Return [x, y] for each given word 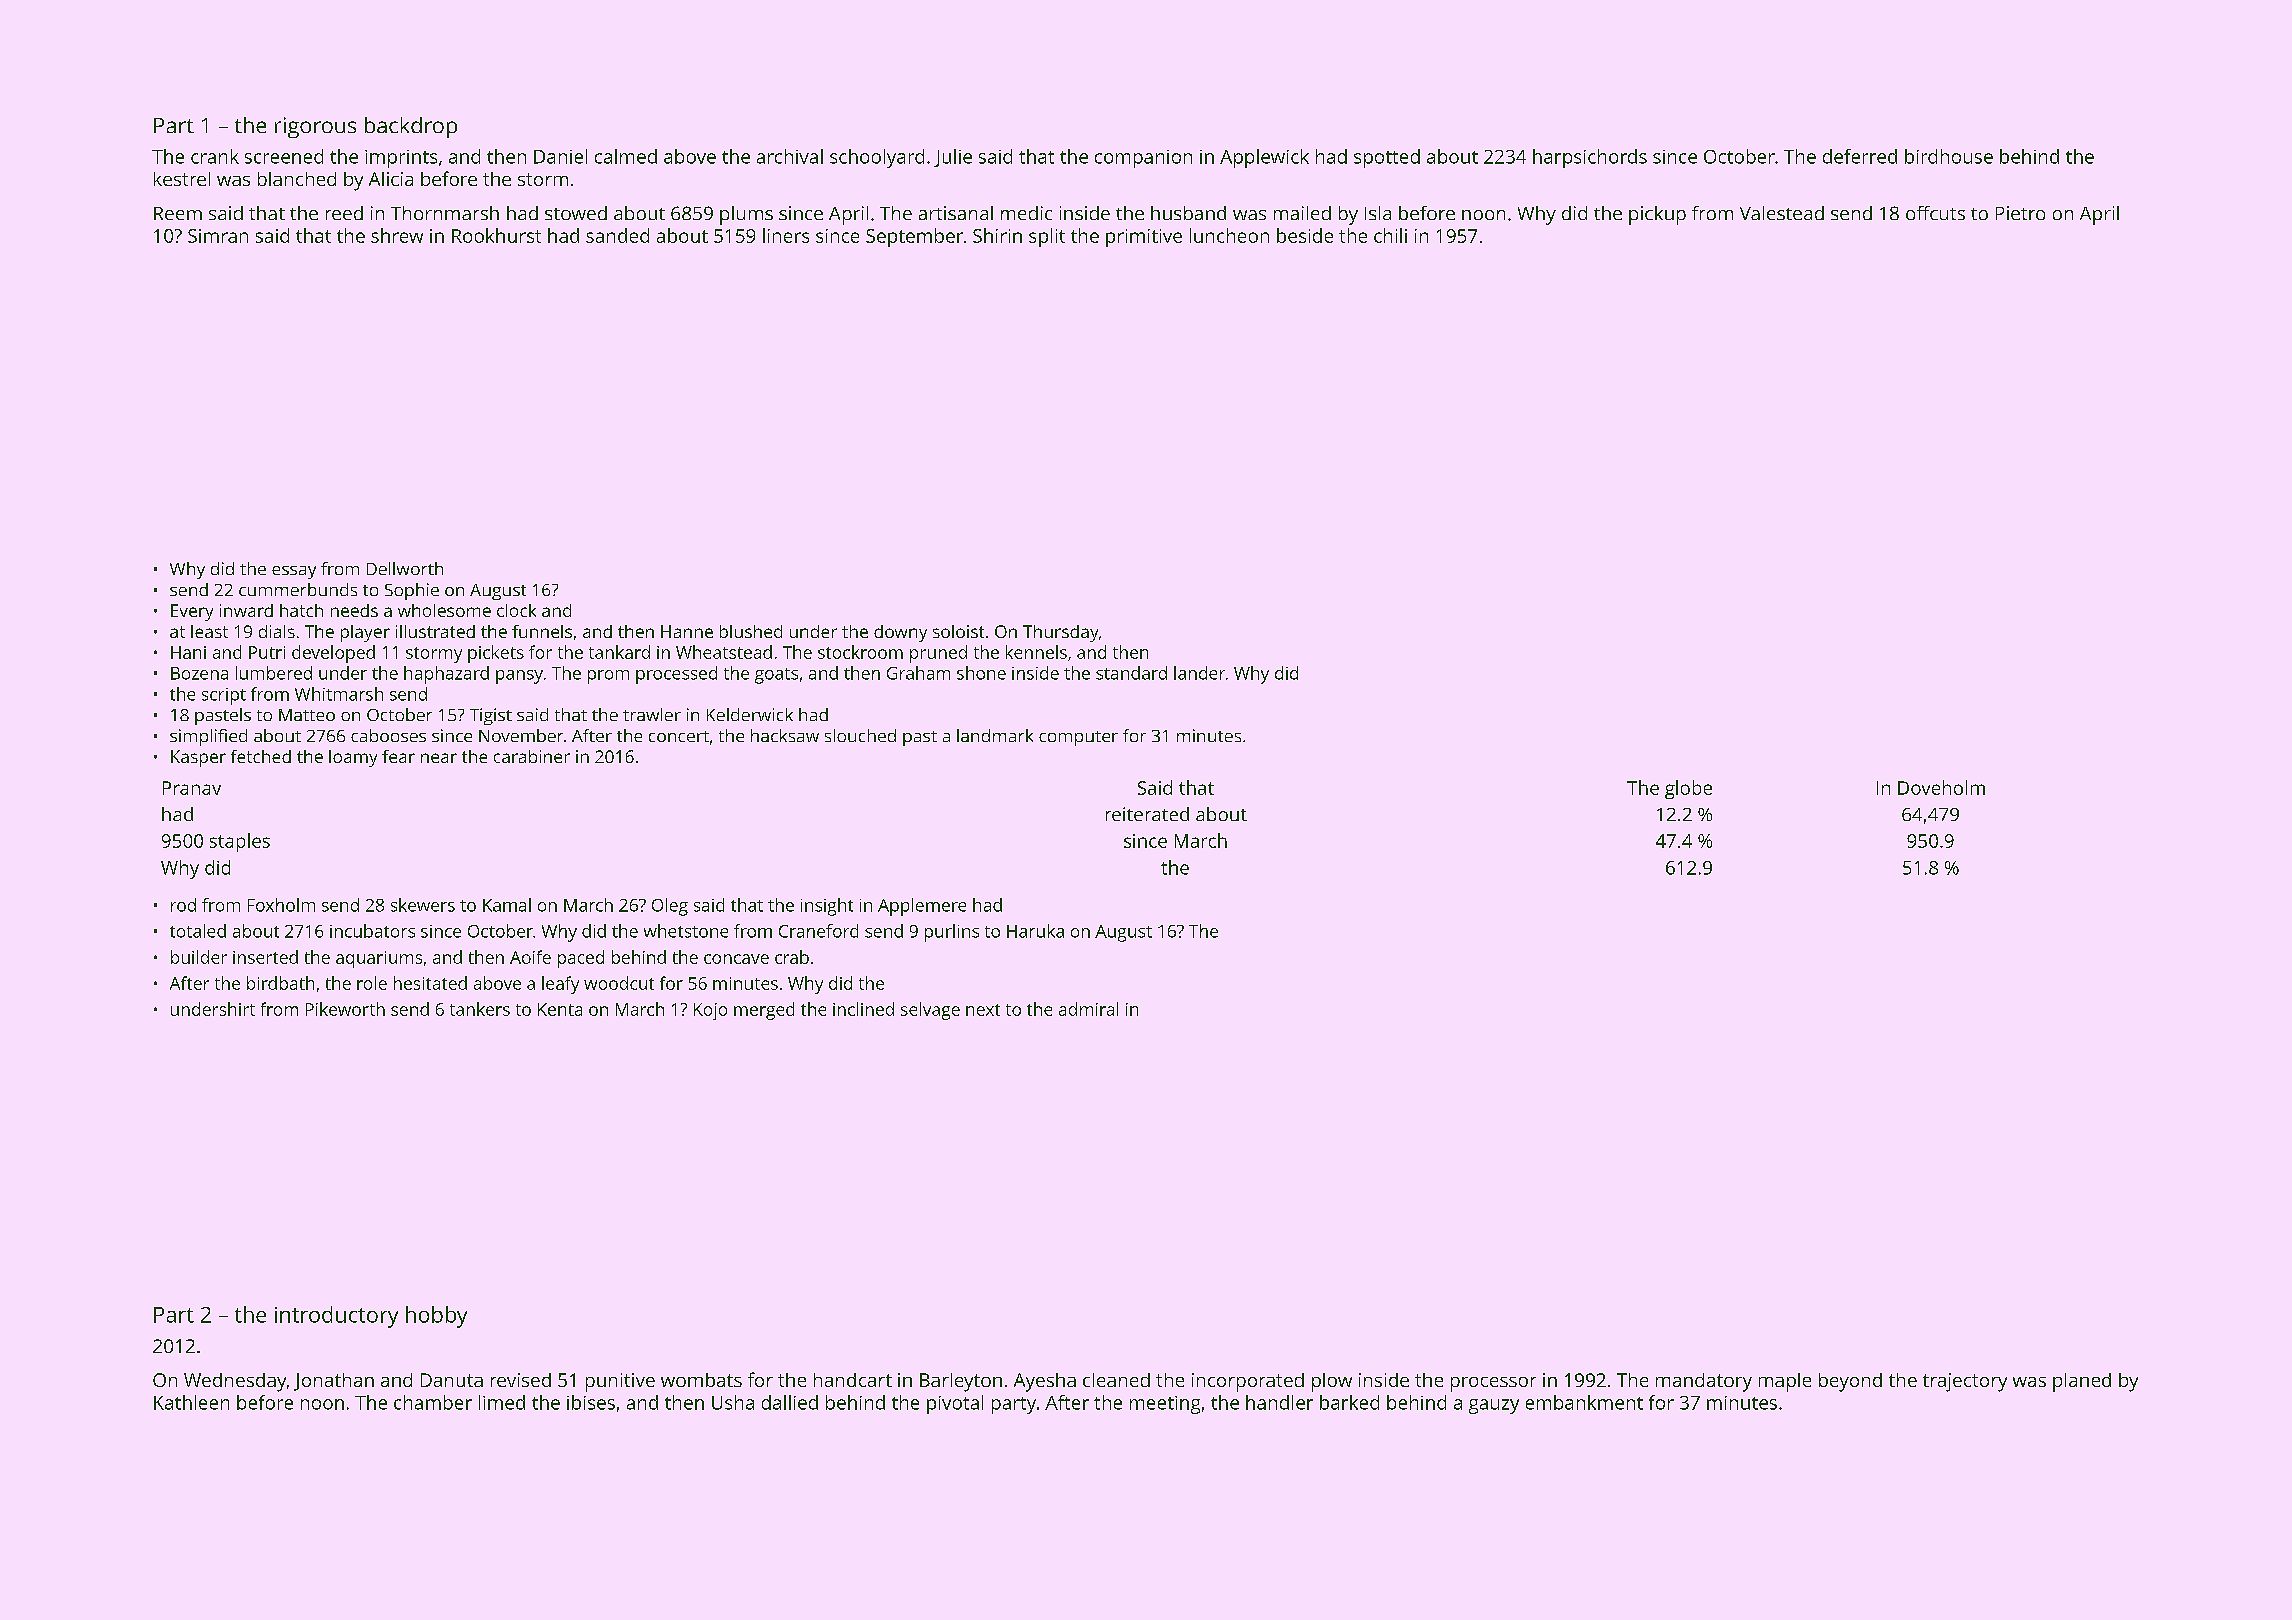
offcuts [1935, 213]
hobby [436, 1317]
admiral [1088, 1009]
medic [1026, 213]
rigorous [315, 127]
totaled [198, 931]
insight [827, 907]
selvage [930, 1011]
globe [1688, 789]
